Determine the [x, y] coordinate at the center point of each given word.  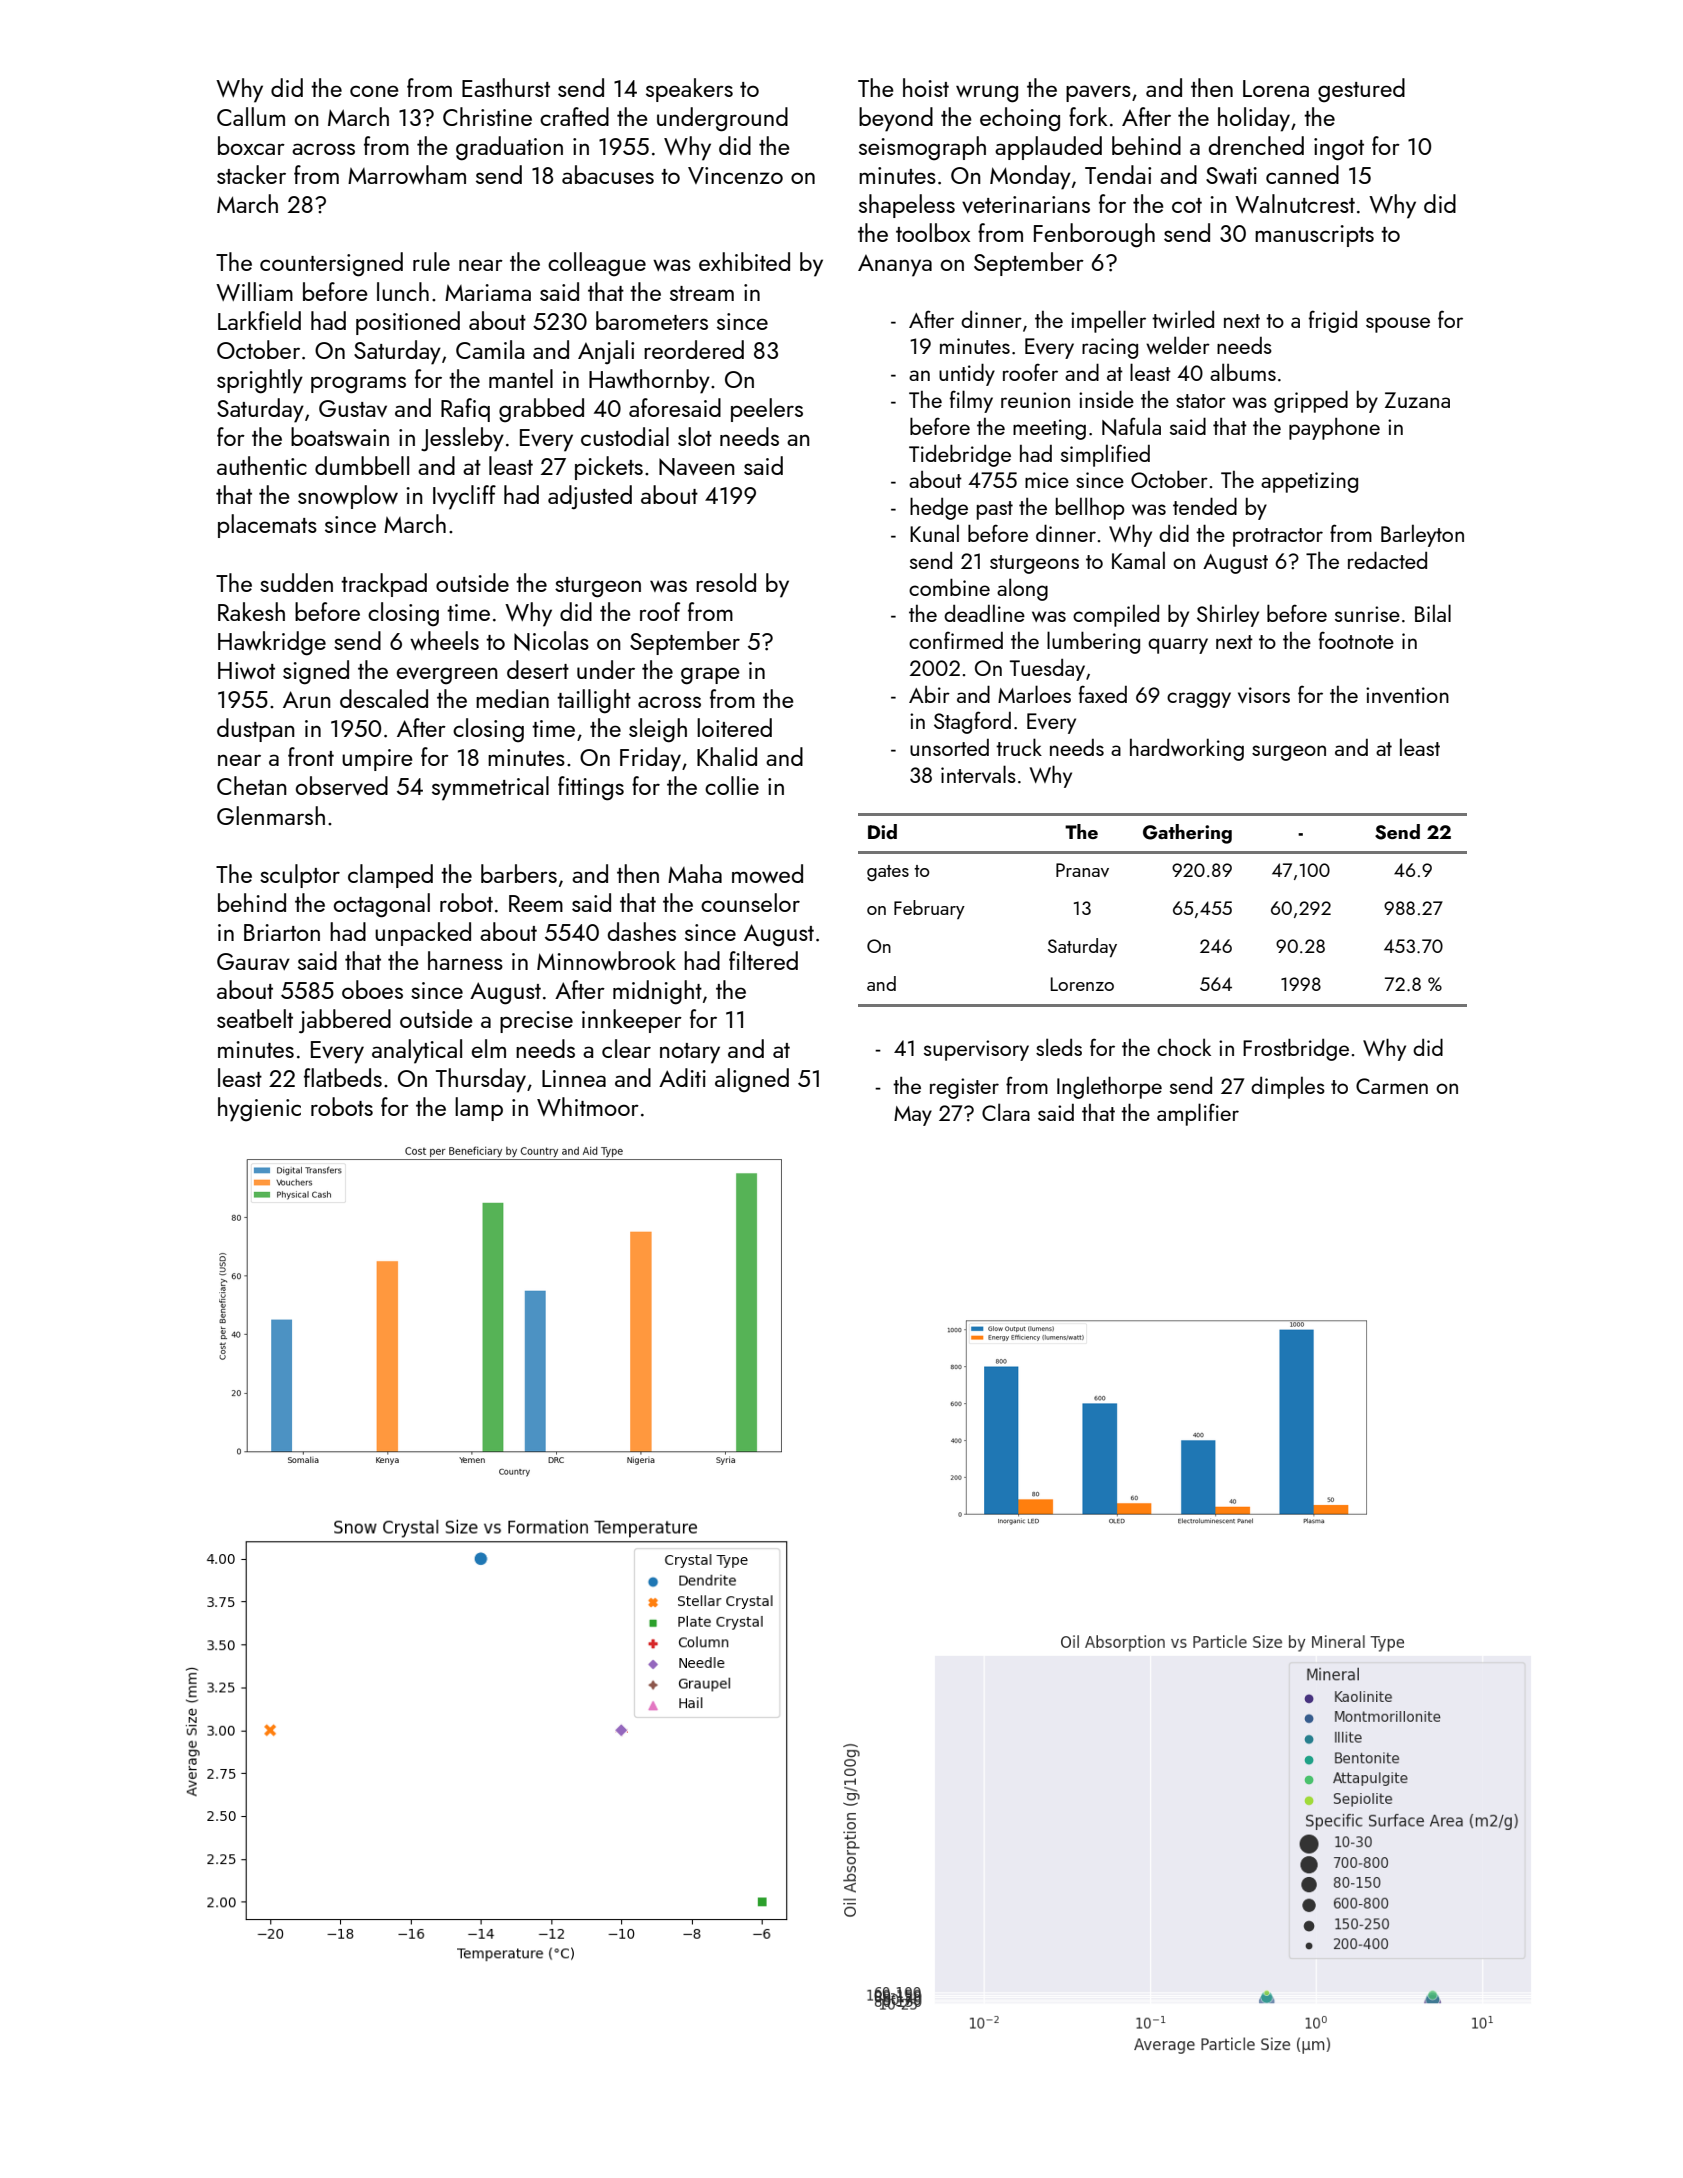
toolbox [933, 232]
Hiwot [246, 670]
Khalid [727, 756]
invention [1407, 695]
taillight [594, 701]
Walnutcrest [1295, 203]
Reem [536, 903]
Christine [487, 116]
